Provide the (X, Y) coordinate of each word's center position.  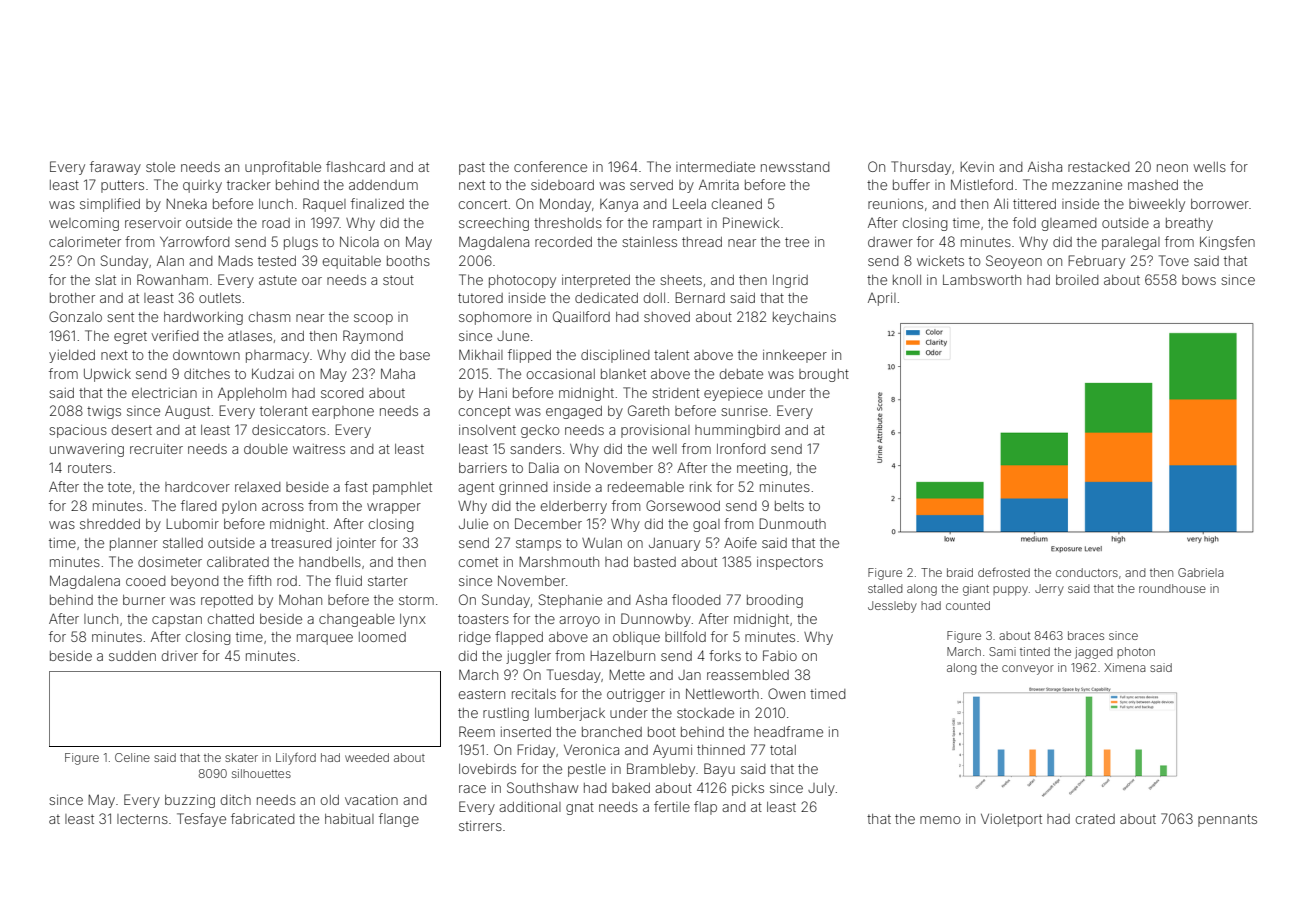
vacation (371, 800)
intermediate (715, 167)
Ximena (1125, 667)
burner (144, 600)
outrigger (636, 695)
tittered (1034, 204)
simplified (110, 205)
